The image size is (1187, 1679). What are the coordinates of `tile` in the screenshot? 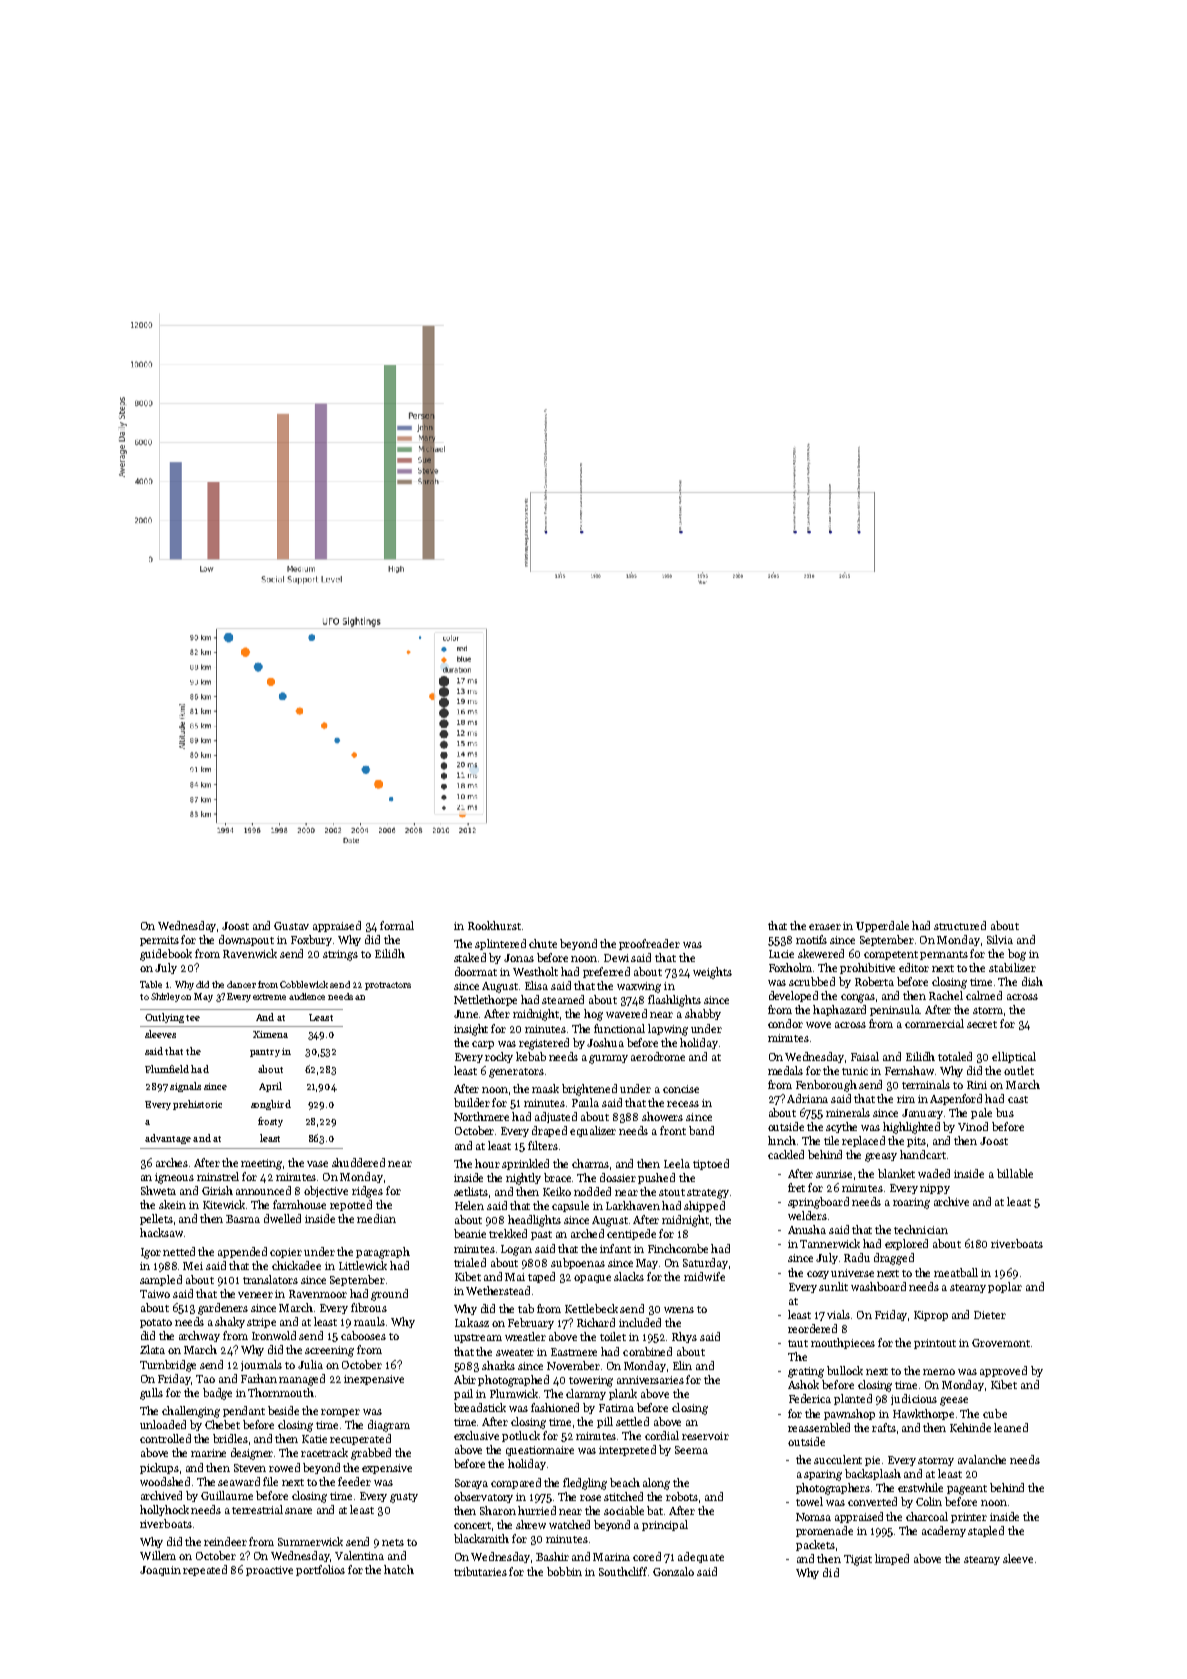 It's located at (831, 1140).
